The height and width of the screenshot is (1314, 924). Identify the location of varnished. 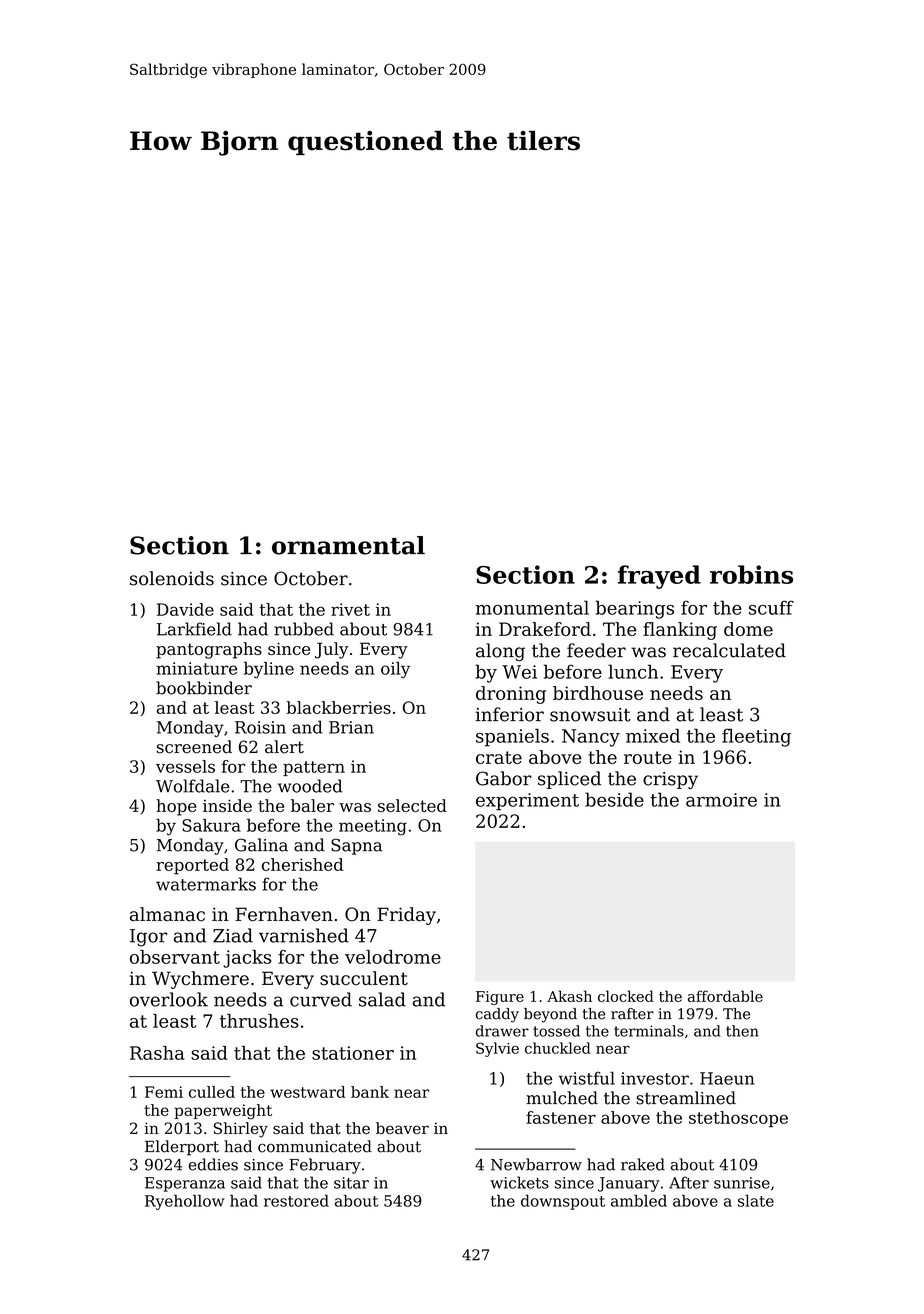
(304, 935).
